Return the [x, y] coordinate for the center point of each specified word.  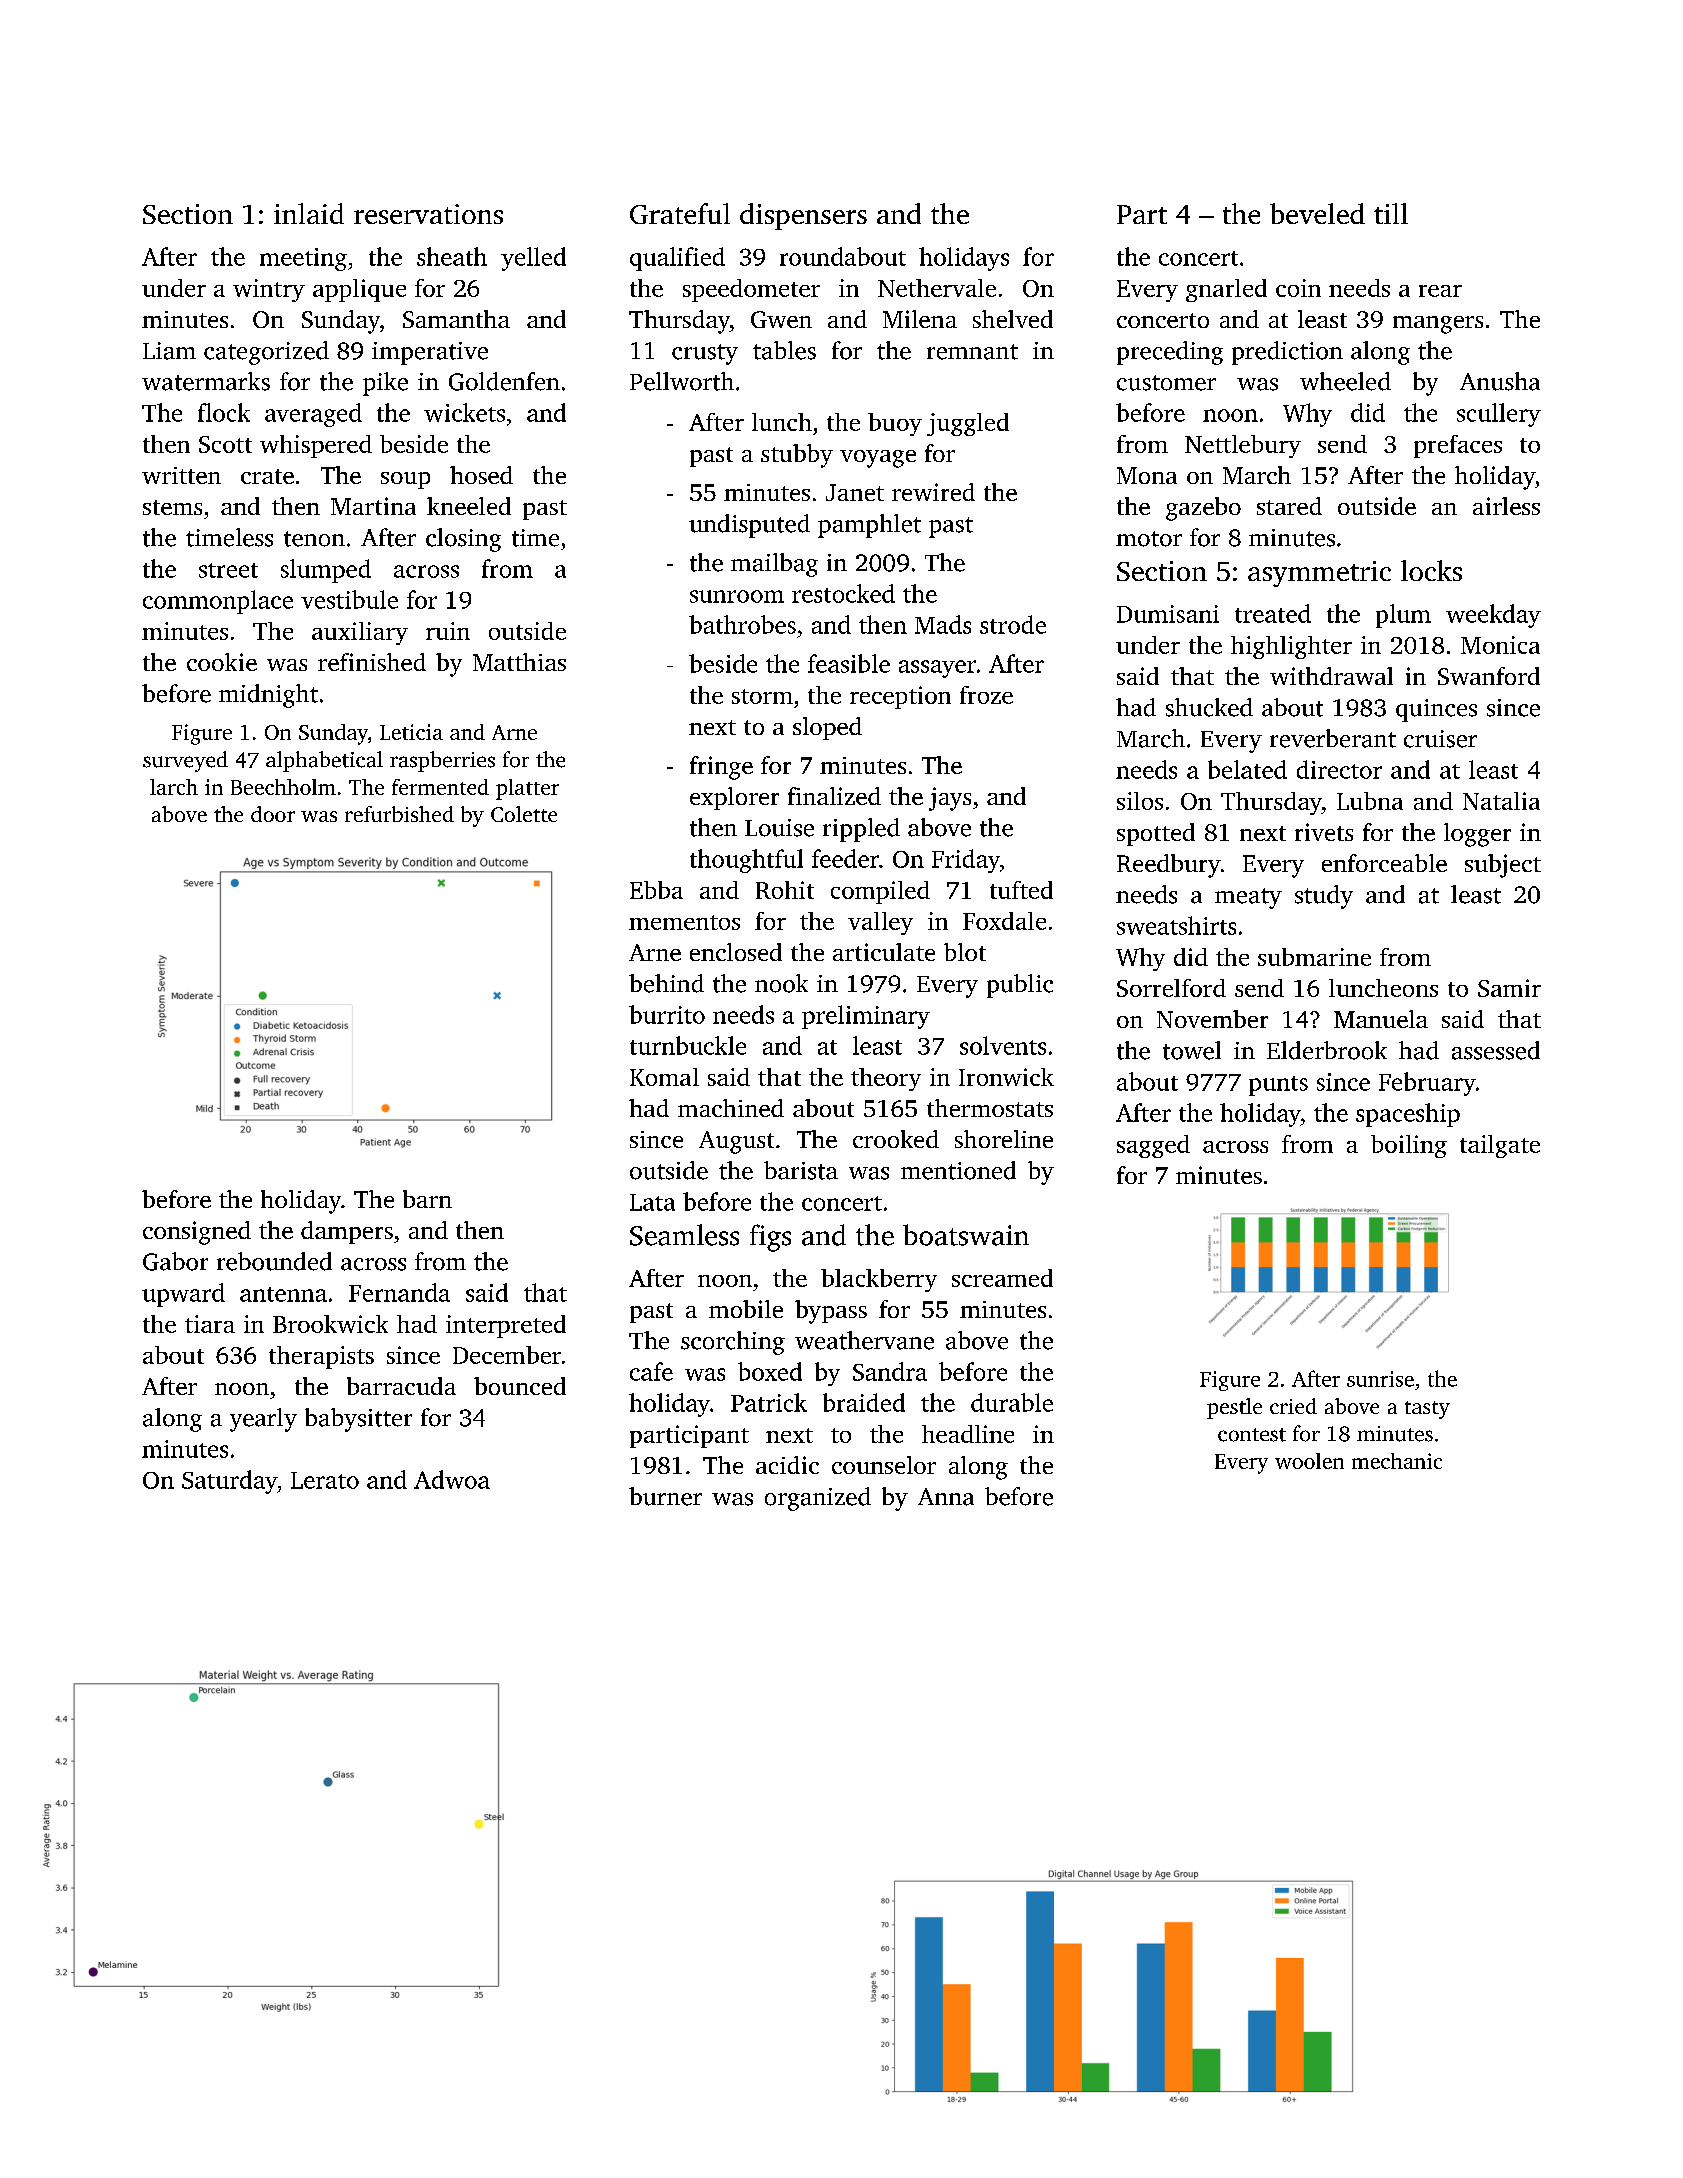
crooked [896, 1139]
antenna [283, 1294]
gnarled [1226, 290]
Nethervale [937, 288]
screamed [1002, 1278]
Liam [169, 351]
